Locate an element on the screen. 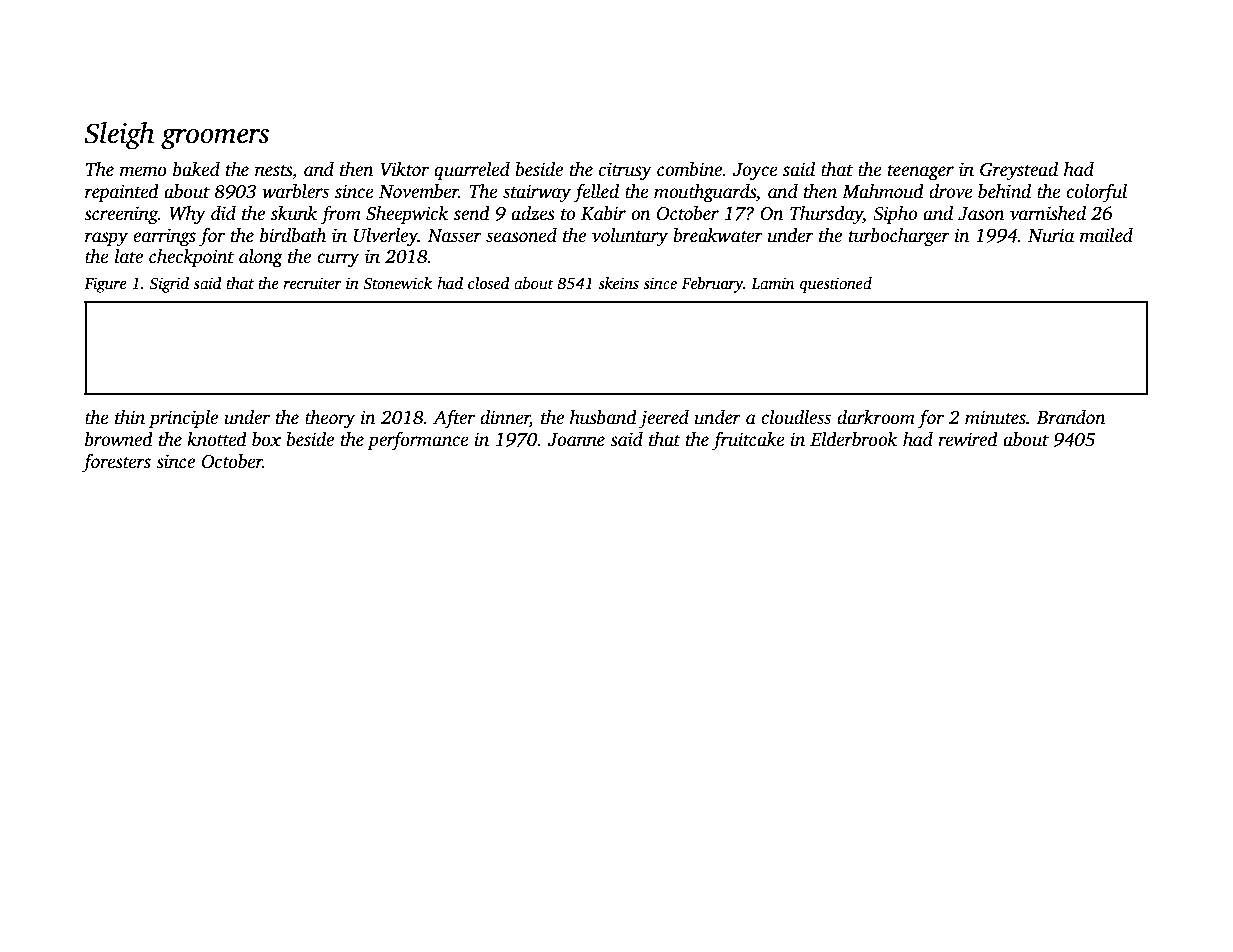 This screenshot has height=952, width=1233. Nasser is located at coordinates (454, 236).
